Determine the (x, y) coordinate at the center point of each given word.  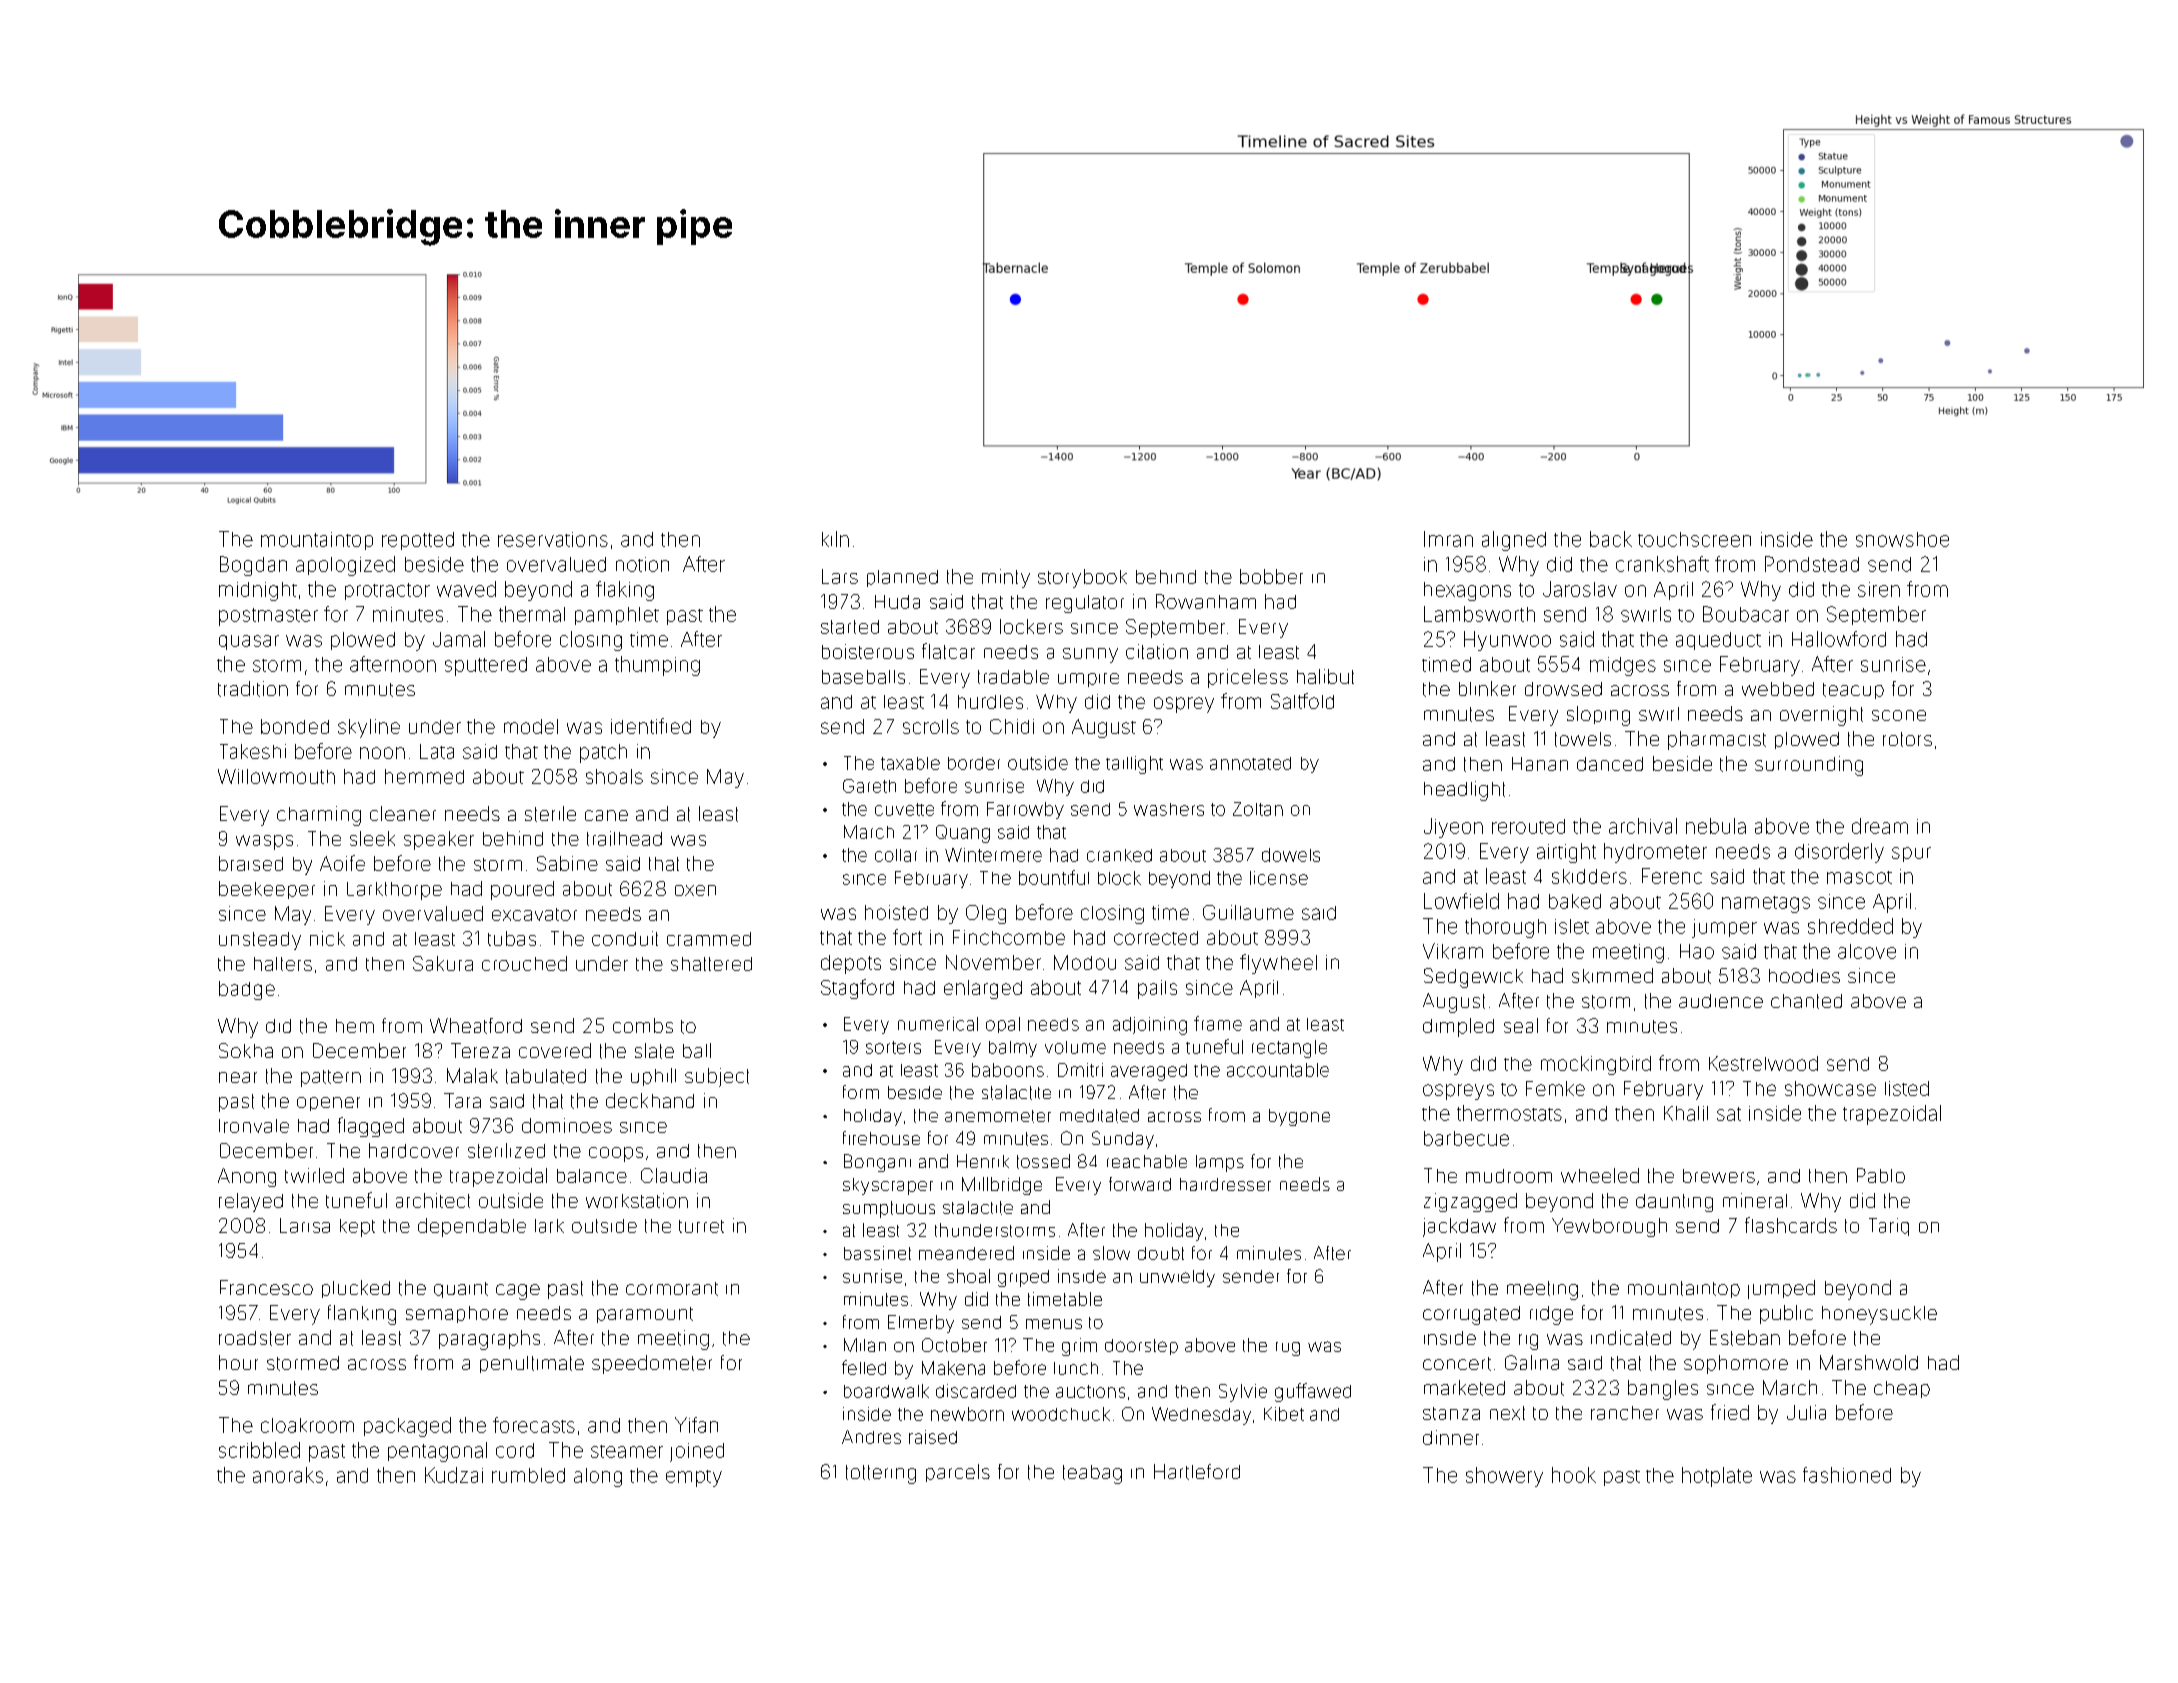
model (531, 726)
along (598, 1477)
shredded (1850, 926)
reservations (553, 539)
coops (616, 1154)
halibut (1325, 676)
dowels (1291, 855)
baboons (1008, 1070)
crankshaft (1662, 564)
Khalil (1686, 1113)
